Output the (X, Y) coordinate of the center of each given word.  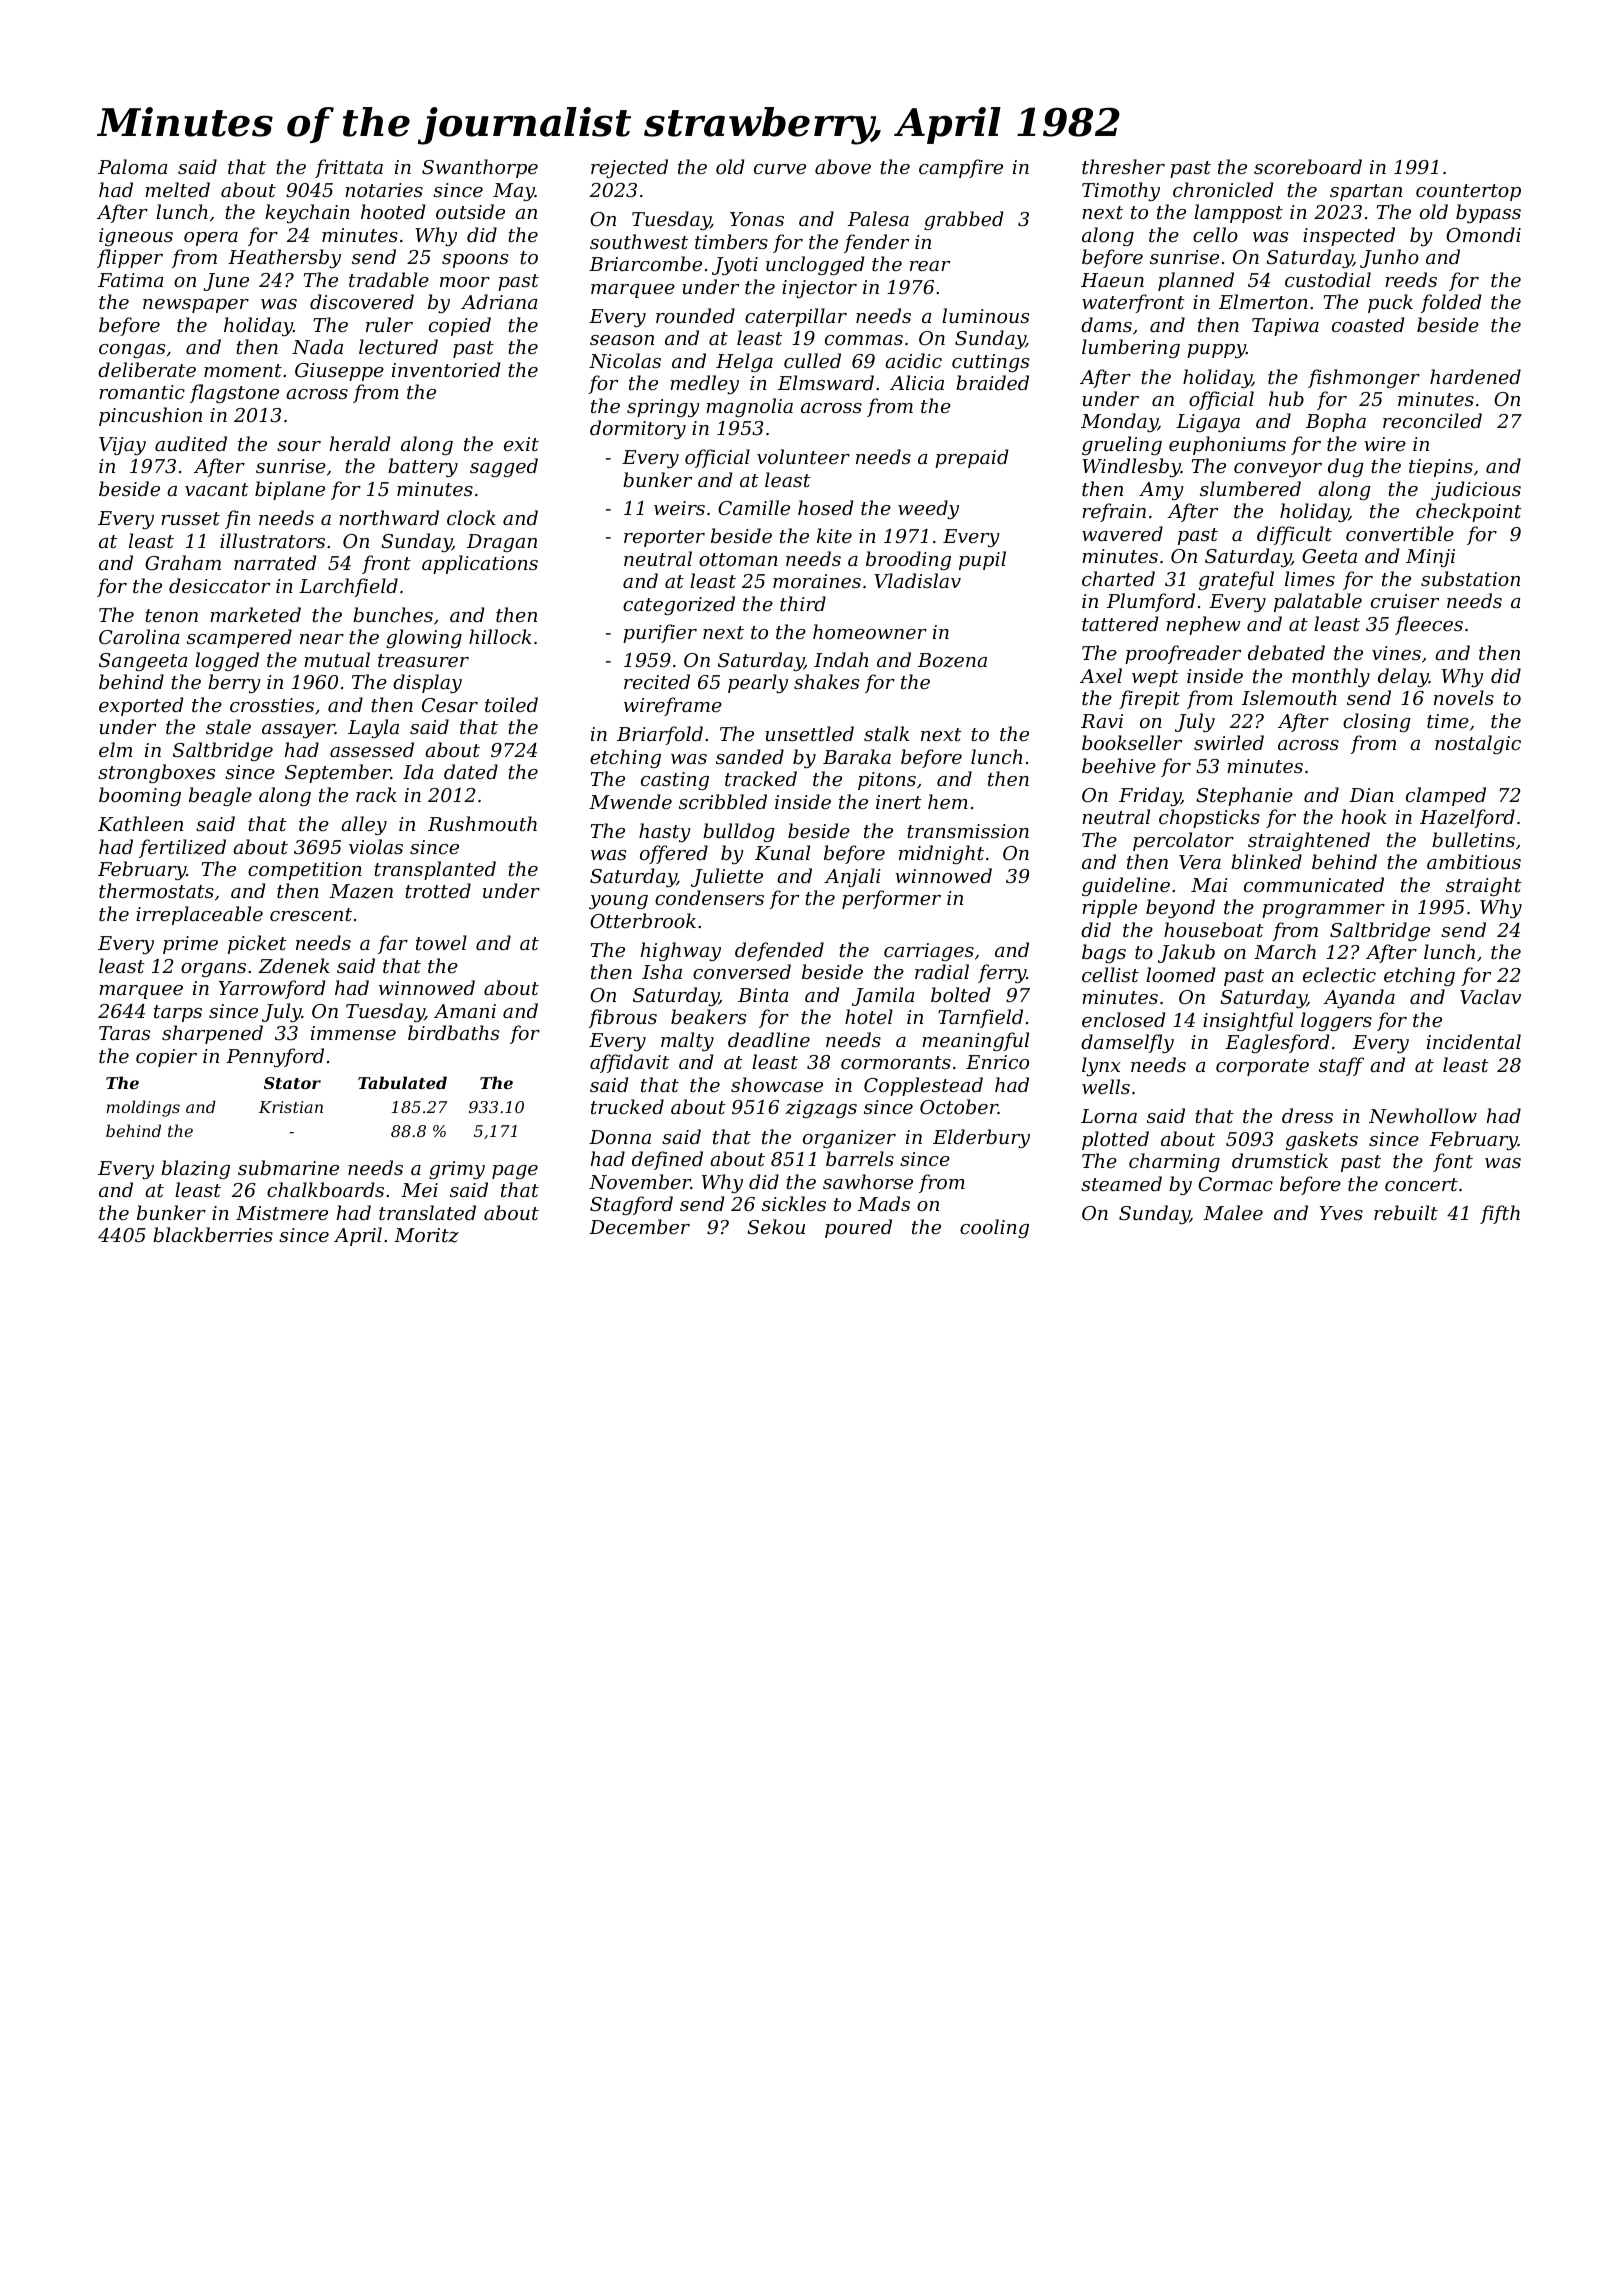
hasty (665, 832)
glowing (424, 638)
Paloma (132, 166)
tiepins (1441, 468)
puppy (1216, 351)
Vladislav (917, 580)
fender (876, 243)
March (1285, 951)
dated (471, 771)
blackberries (213, 1234)
